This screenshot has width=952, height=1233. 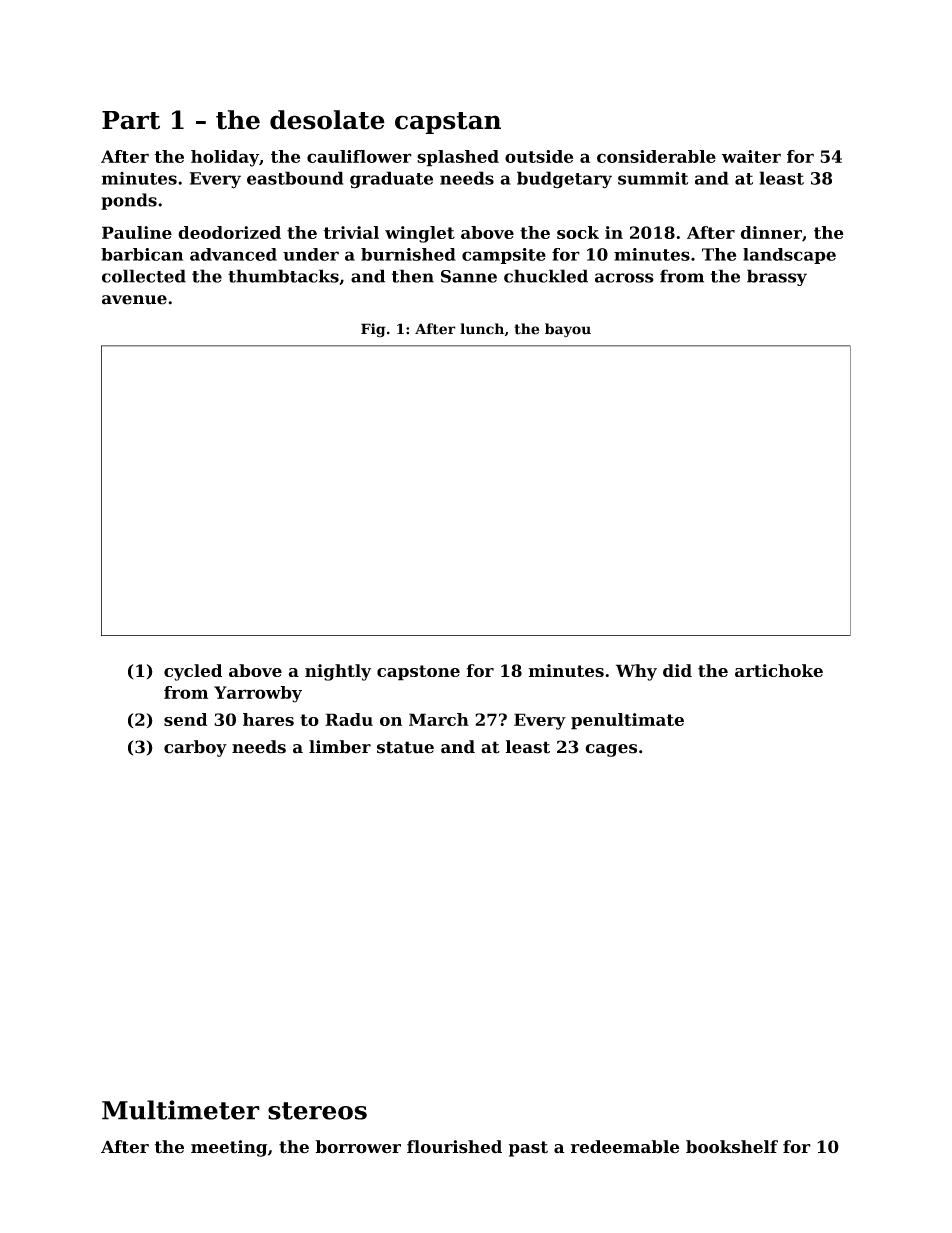 I want to click on capstone, so click(x=418, y=673).
